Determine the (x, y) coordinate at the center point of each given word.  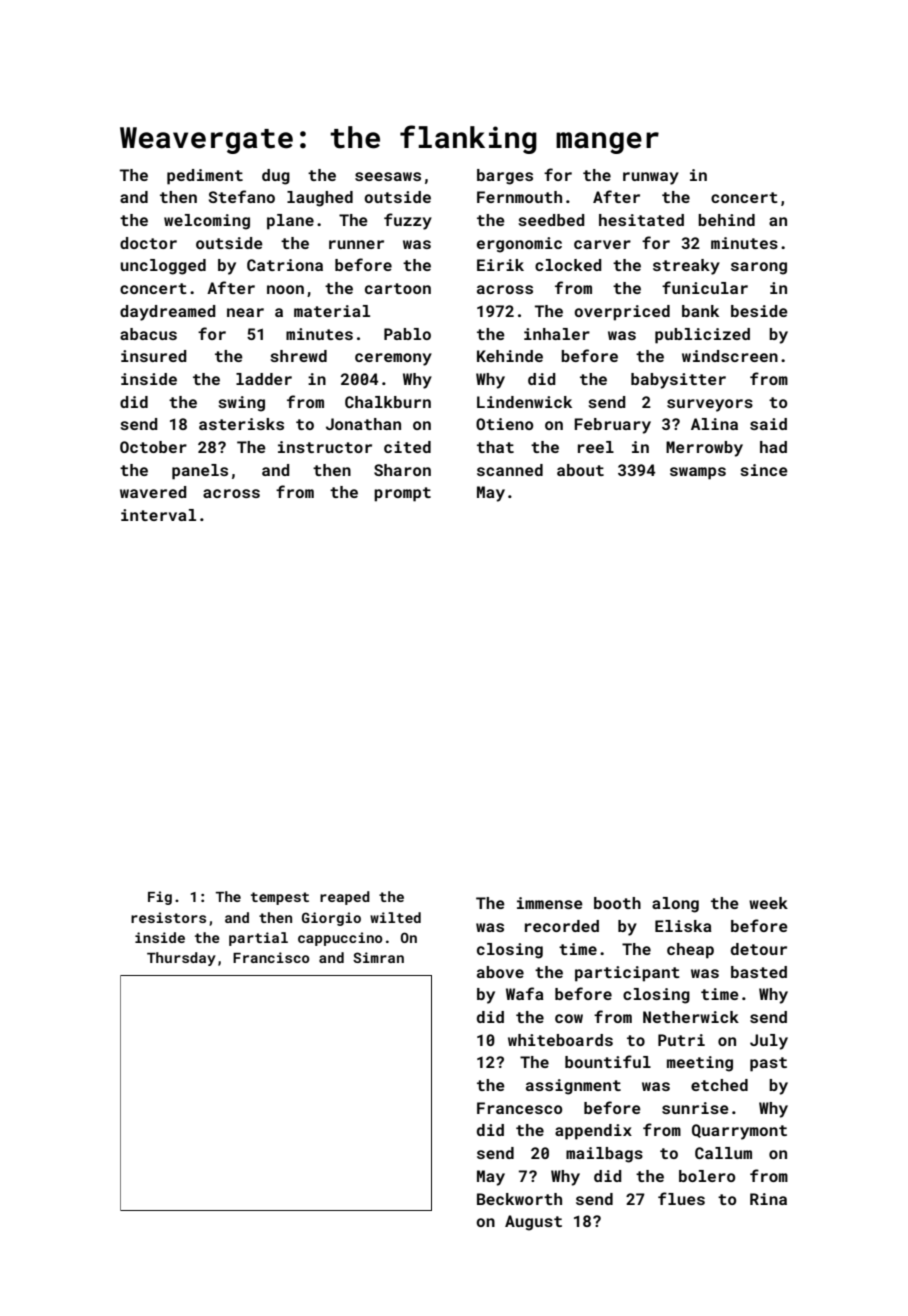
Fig (160, 898)
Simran (378, 957)
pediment (205, 177)
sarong (759, 268)
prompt (402, 494)
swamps (698, 473)
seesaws (388, 176)
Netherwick (691, 1017)
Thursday (181, 959)
